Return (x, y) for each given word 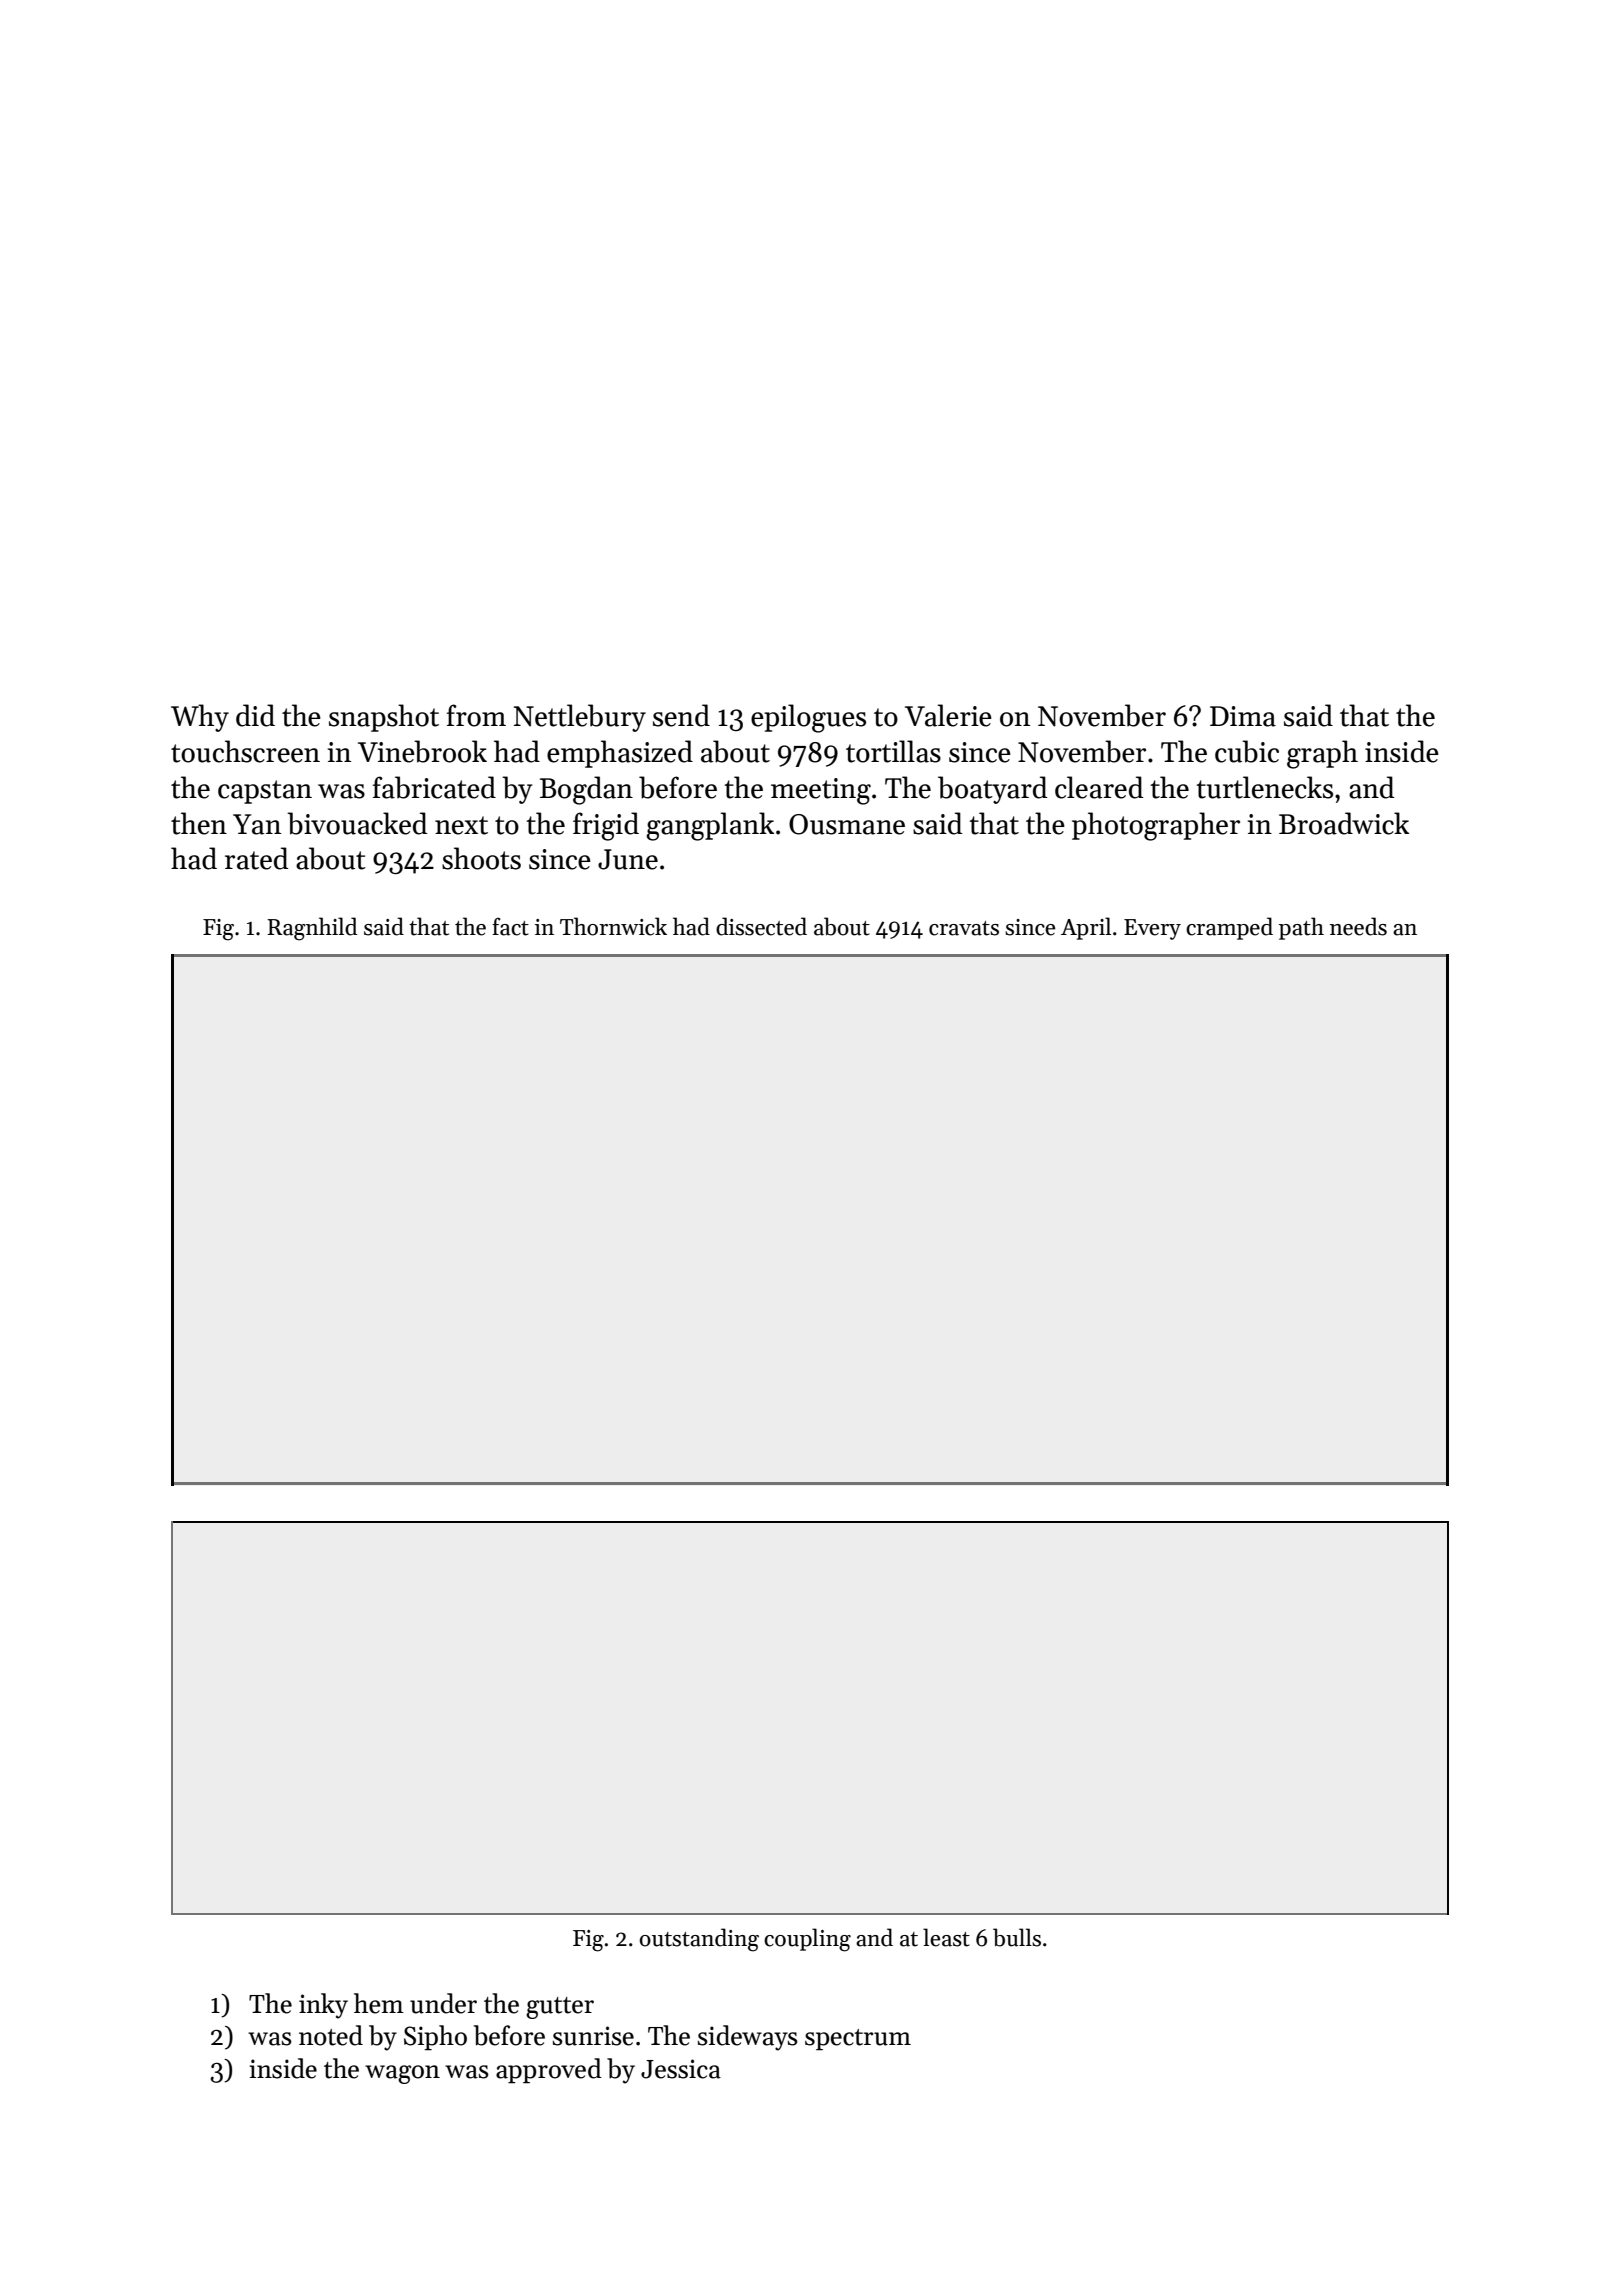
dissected (761, 926)
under (443, 2003)
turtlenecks (1265, 787)
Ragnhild (312, 929)
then (199, 823)
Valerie (948, 715)
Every (1152, 929)
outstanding (699, 1940)
